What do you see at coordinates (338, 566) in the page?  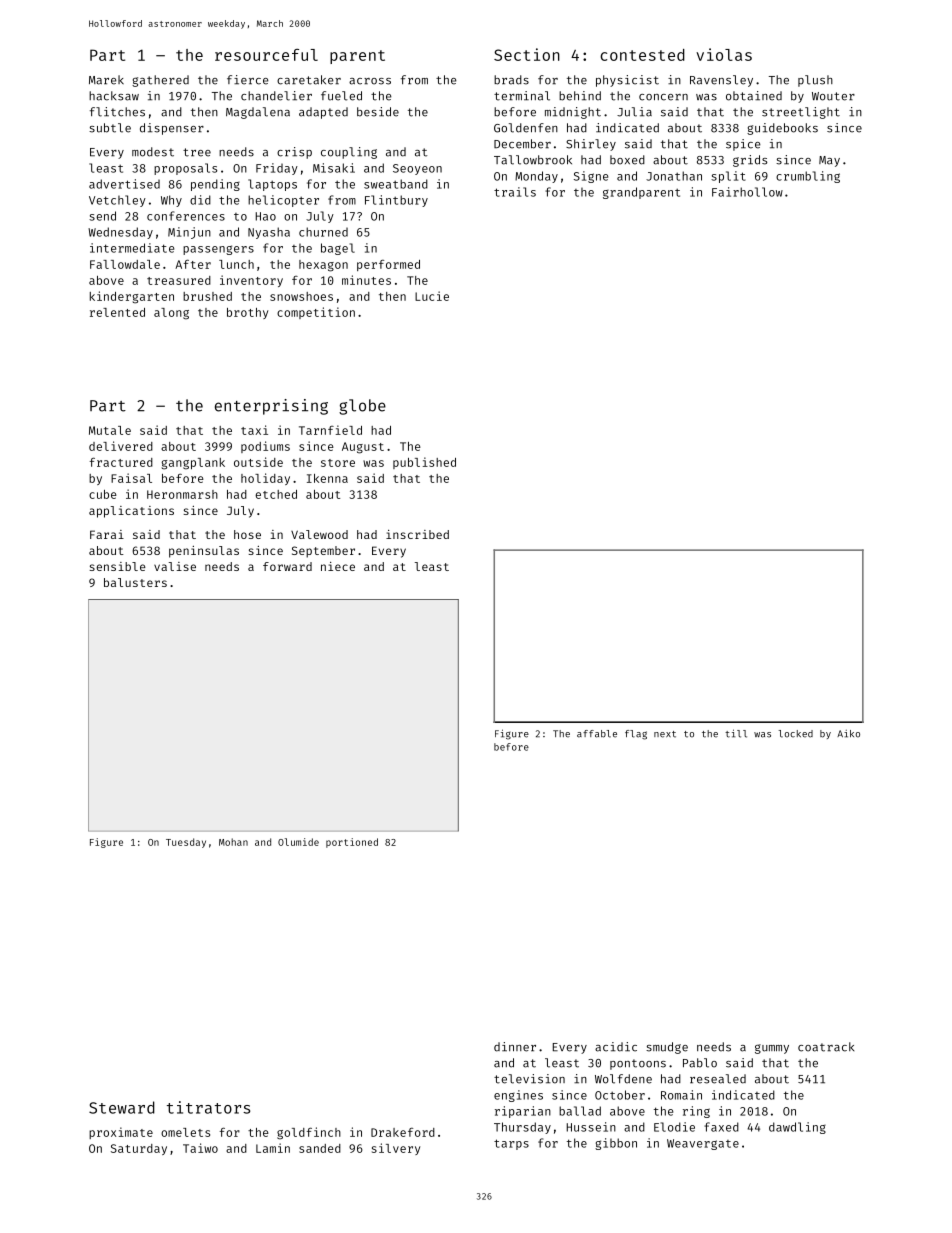 I see `niece` at bounding box center [338, 566].
